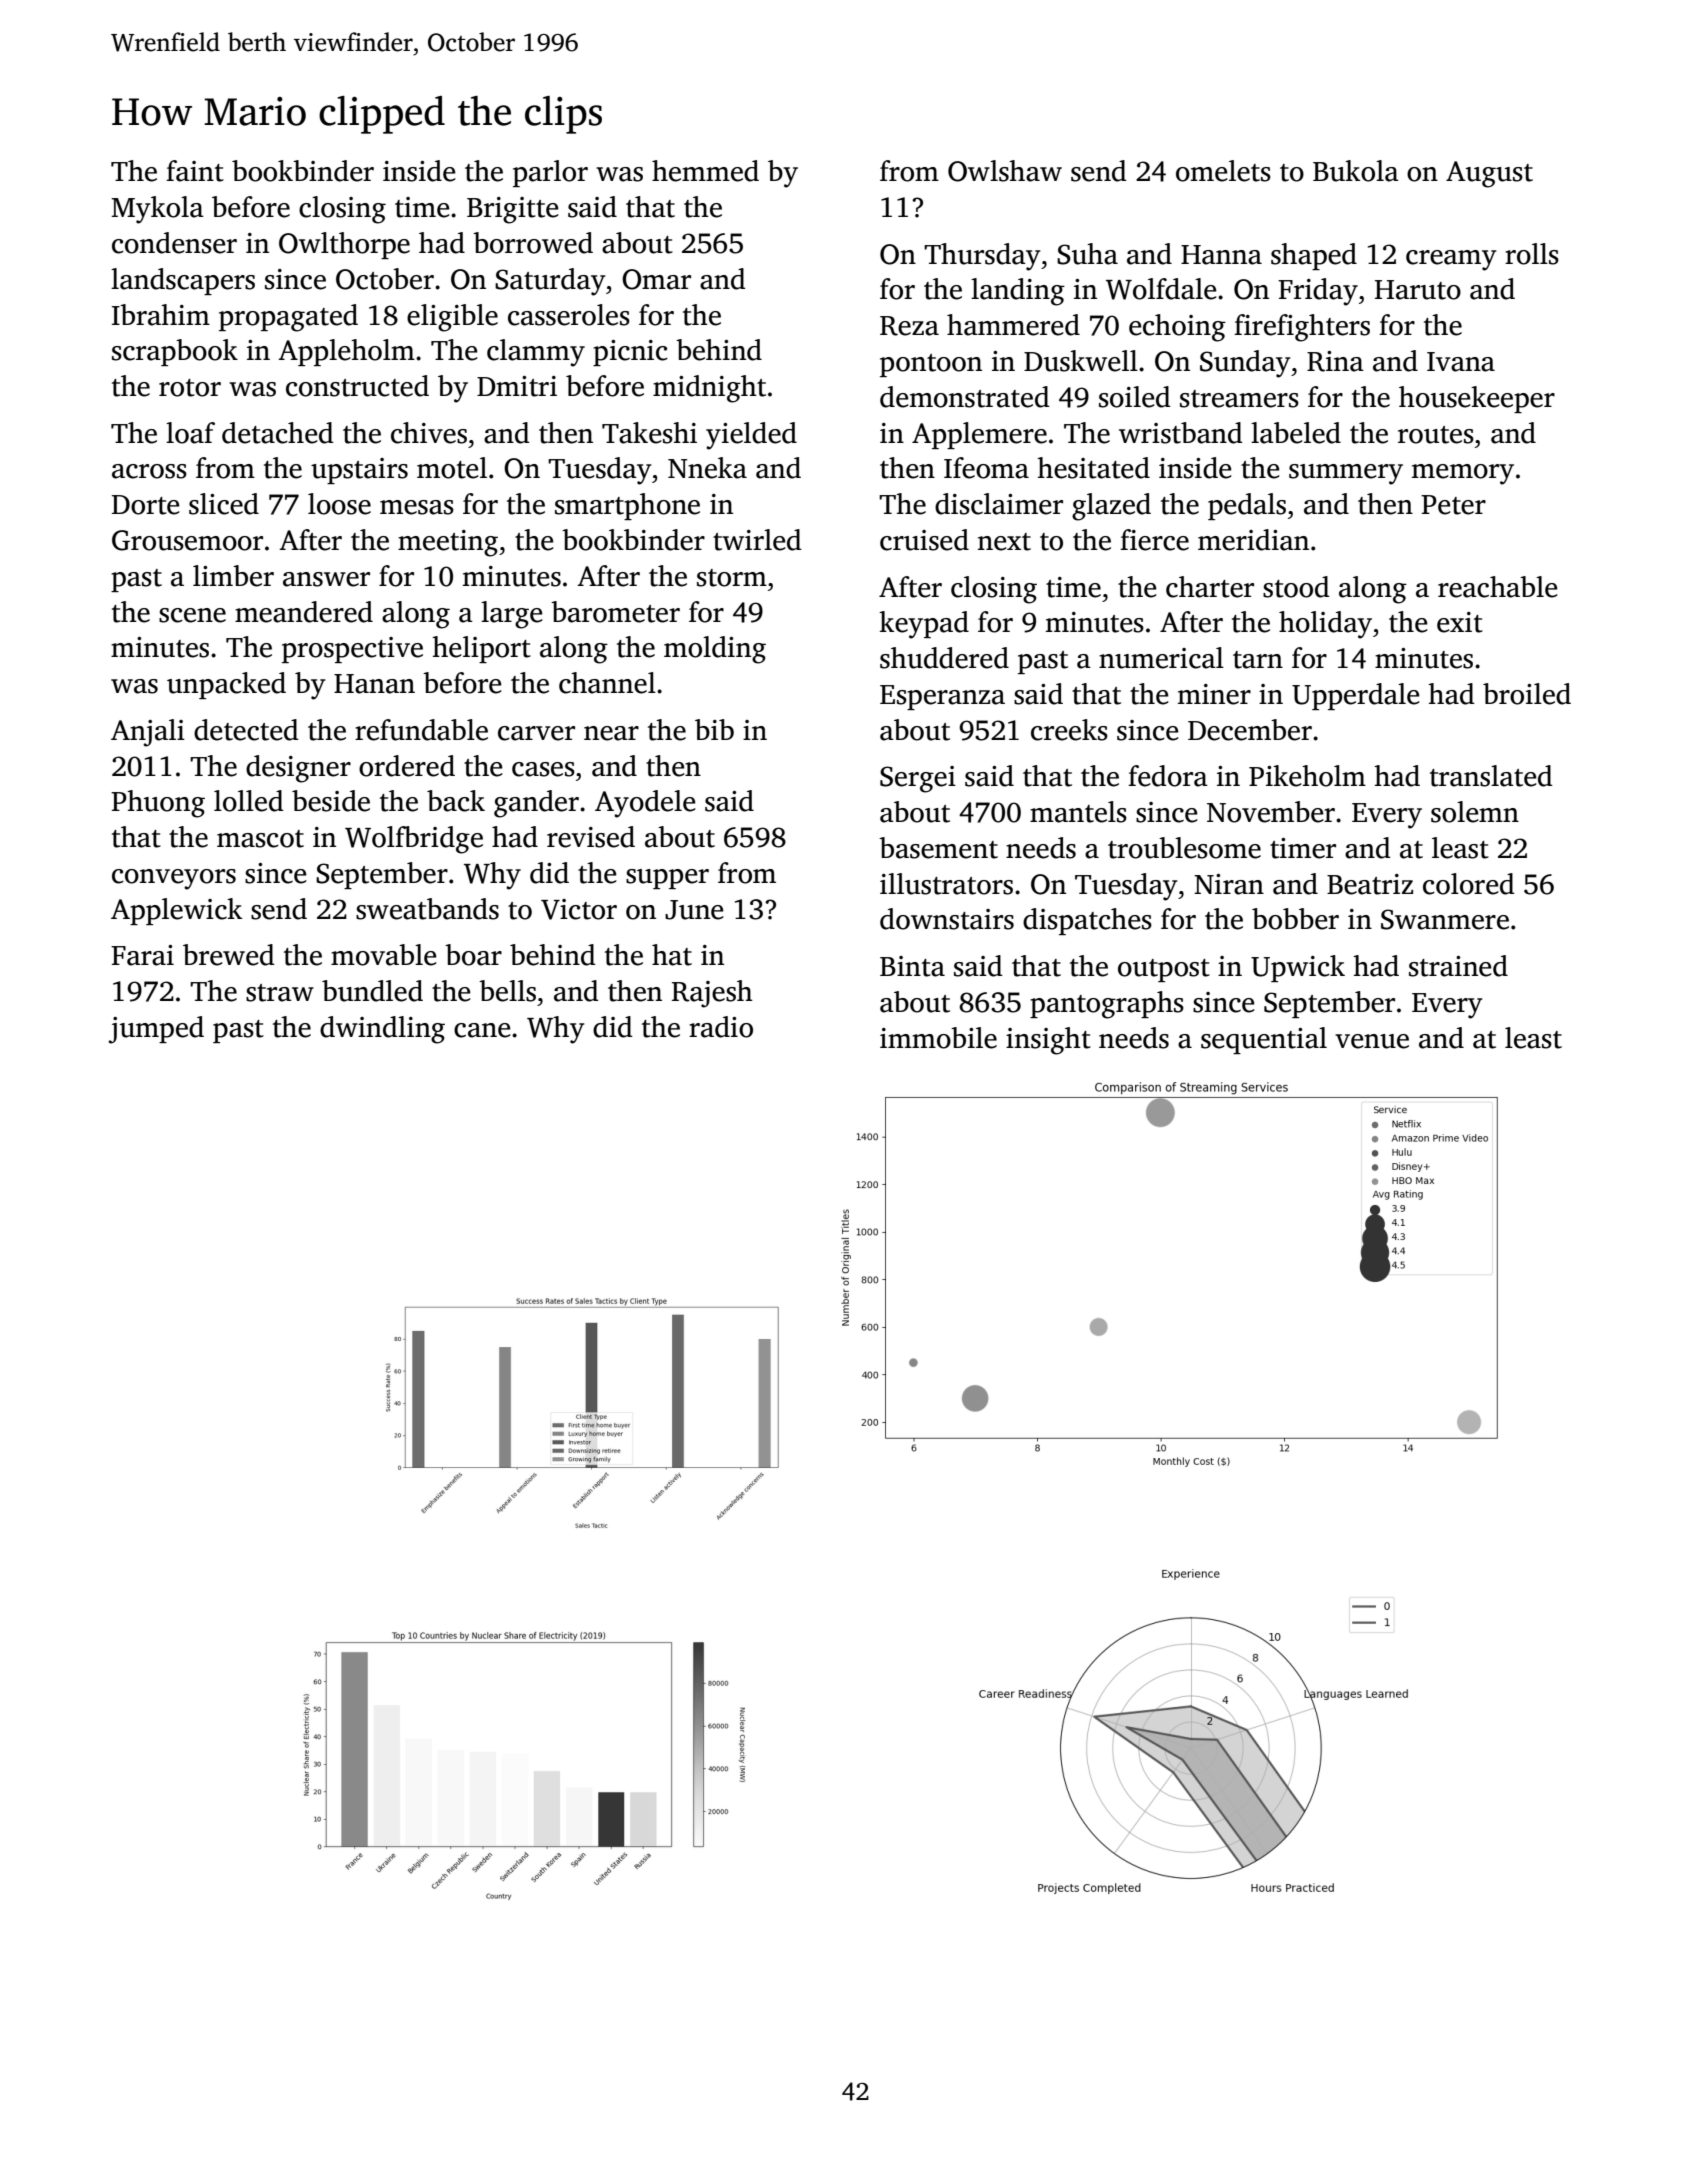 This page has height=2178, width=1683. What do you see at coordinates (1081, 361) in the page?
I see `Duskwell` at bounding box center [1081, 361].
